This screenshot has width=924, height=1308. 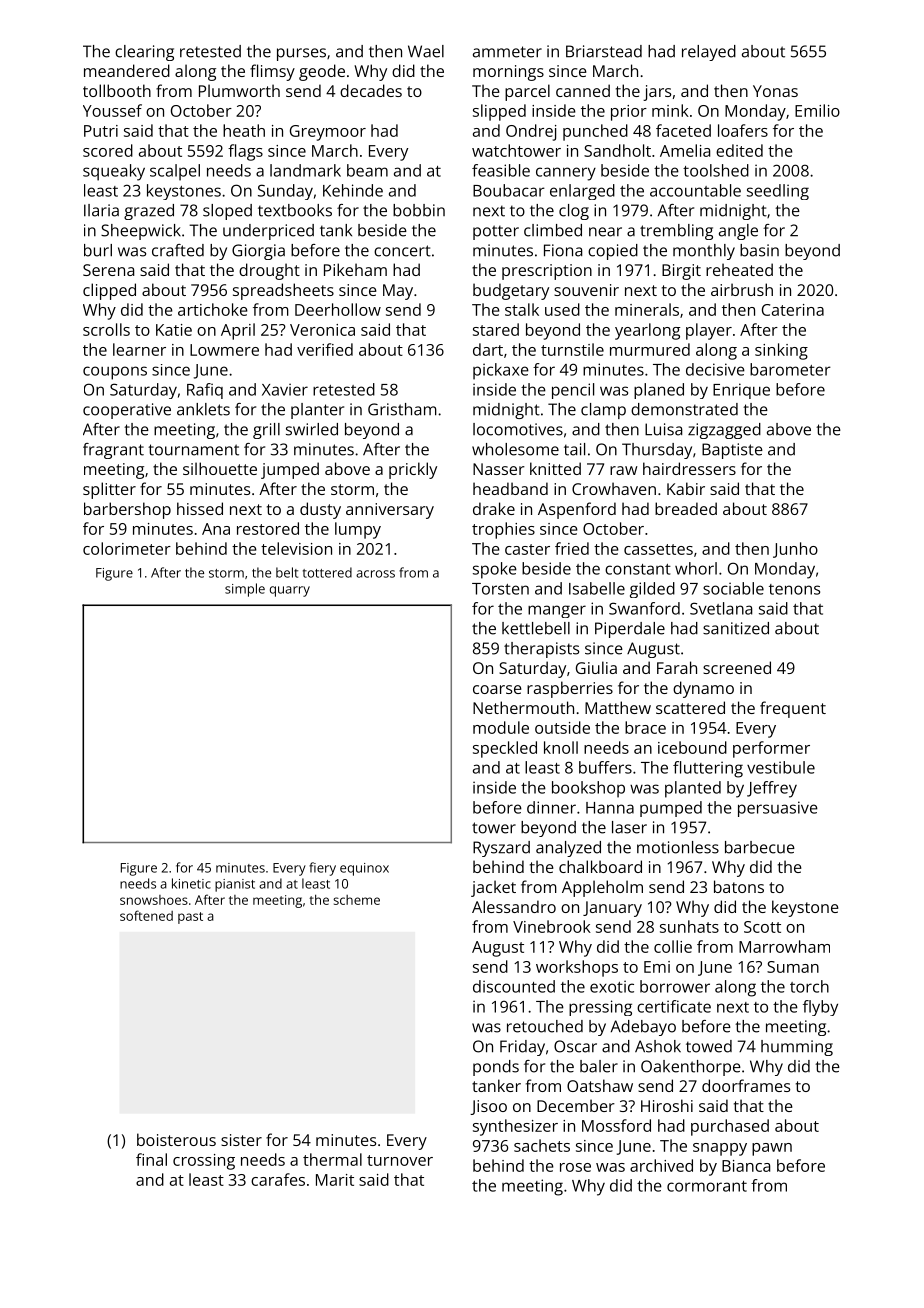 I want to click on flimsy, so click(x=272, y=72).
